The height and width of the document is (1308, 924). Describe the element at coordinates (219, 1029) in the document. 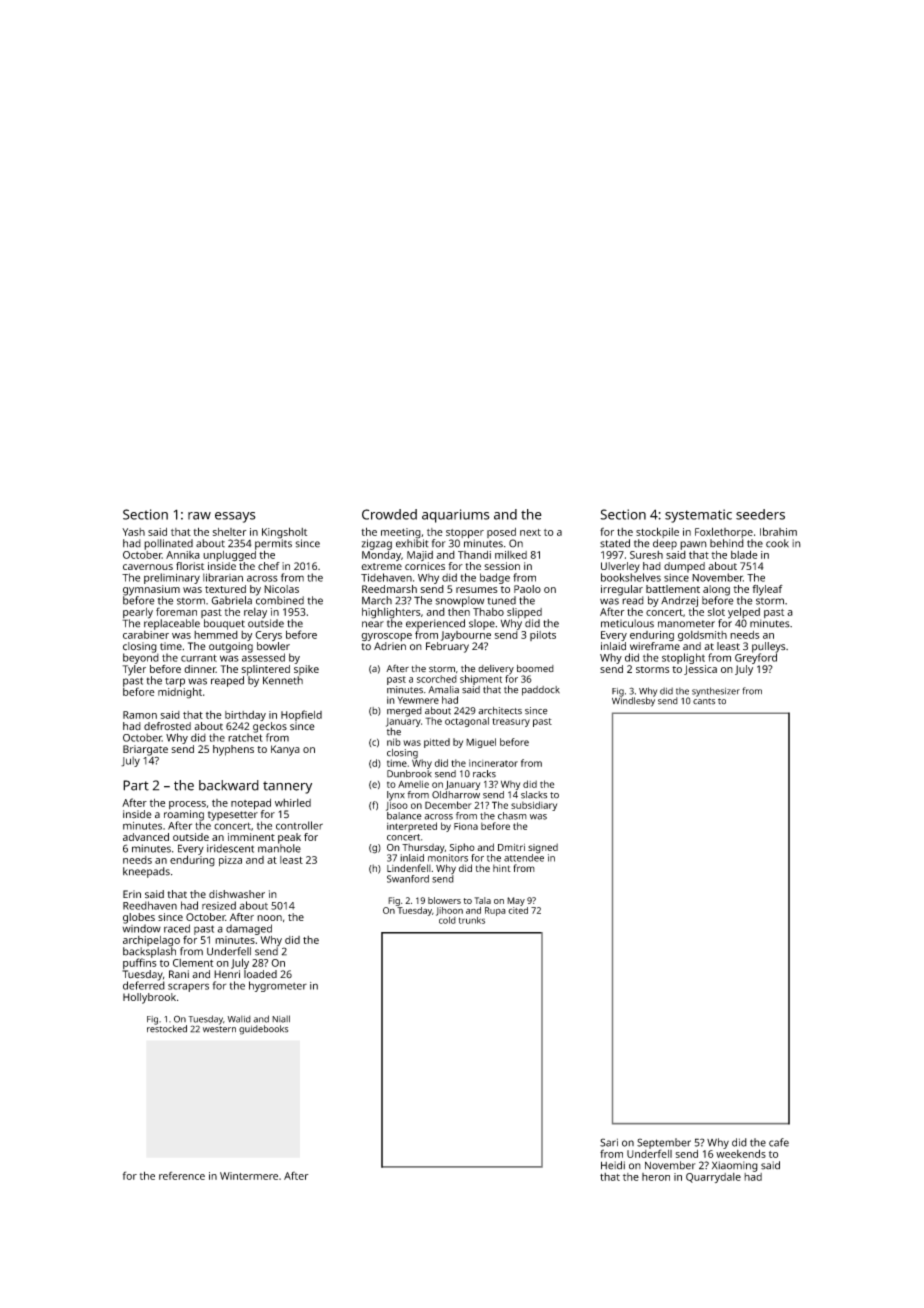

I see `western` at that location.
